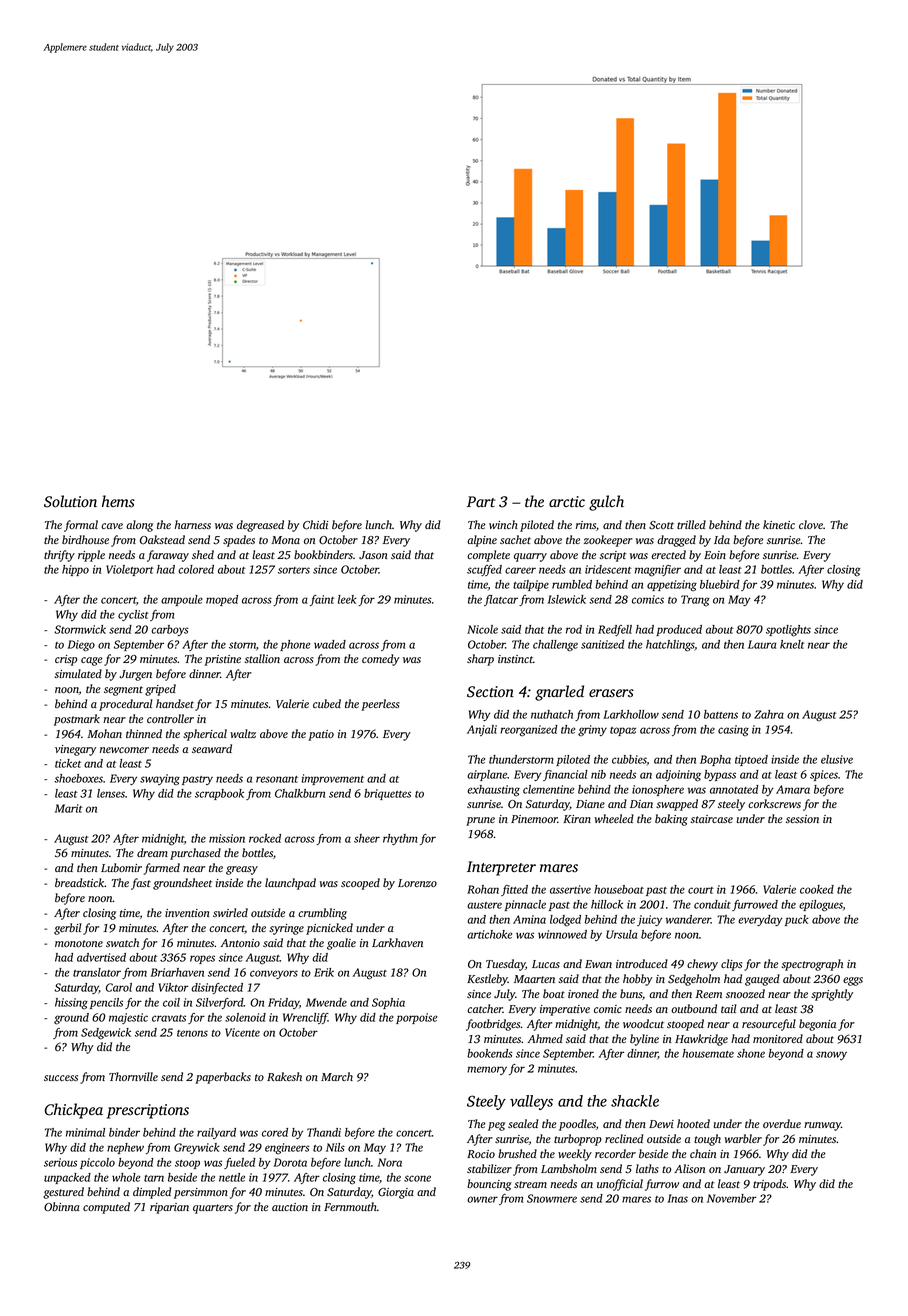 Image resolution: width=908 pixels, height=1316 pixels. I want to click on Interpreter, so click(501, 868).
